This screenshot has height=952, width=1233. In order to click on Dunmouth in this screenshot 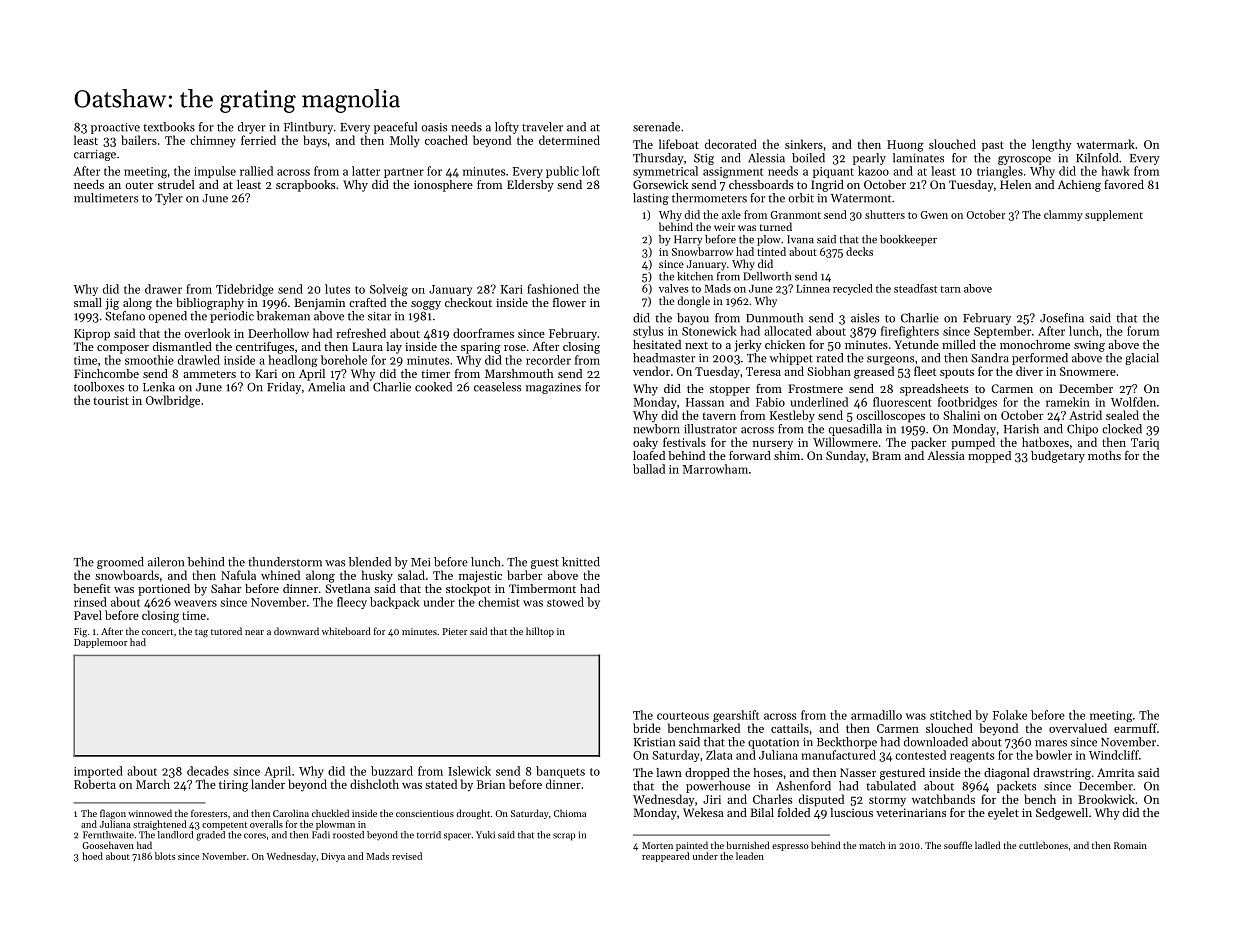, I will do `click(774, 318)`.
